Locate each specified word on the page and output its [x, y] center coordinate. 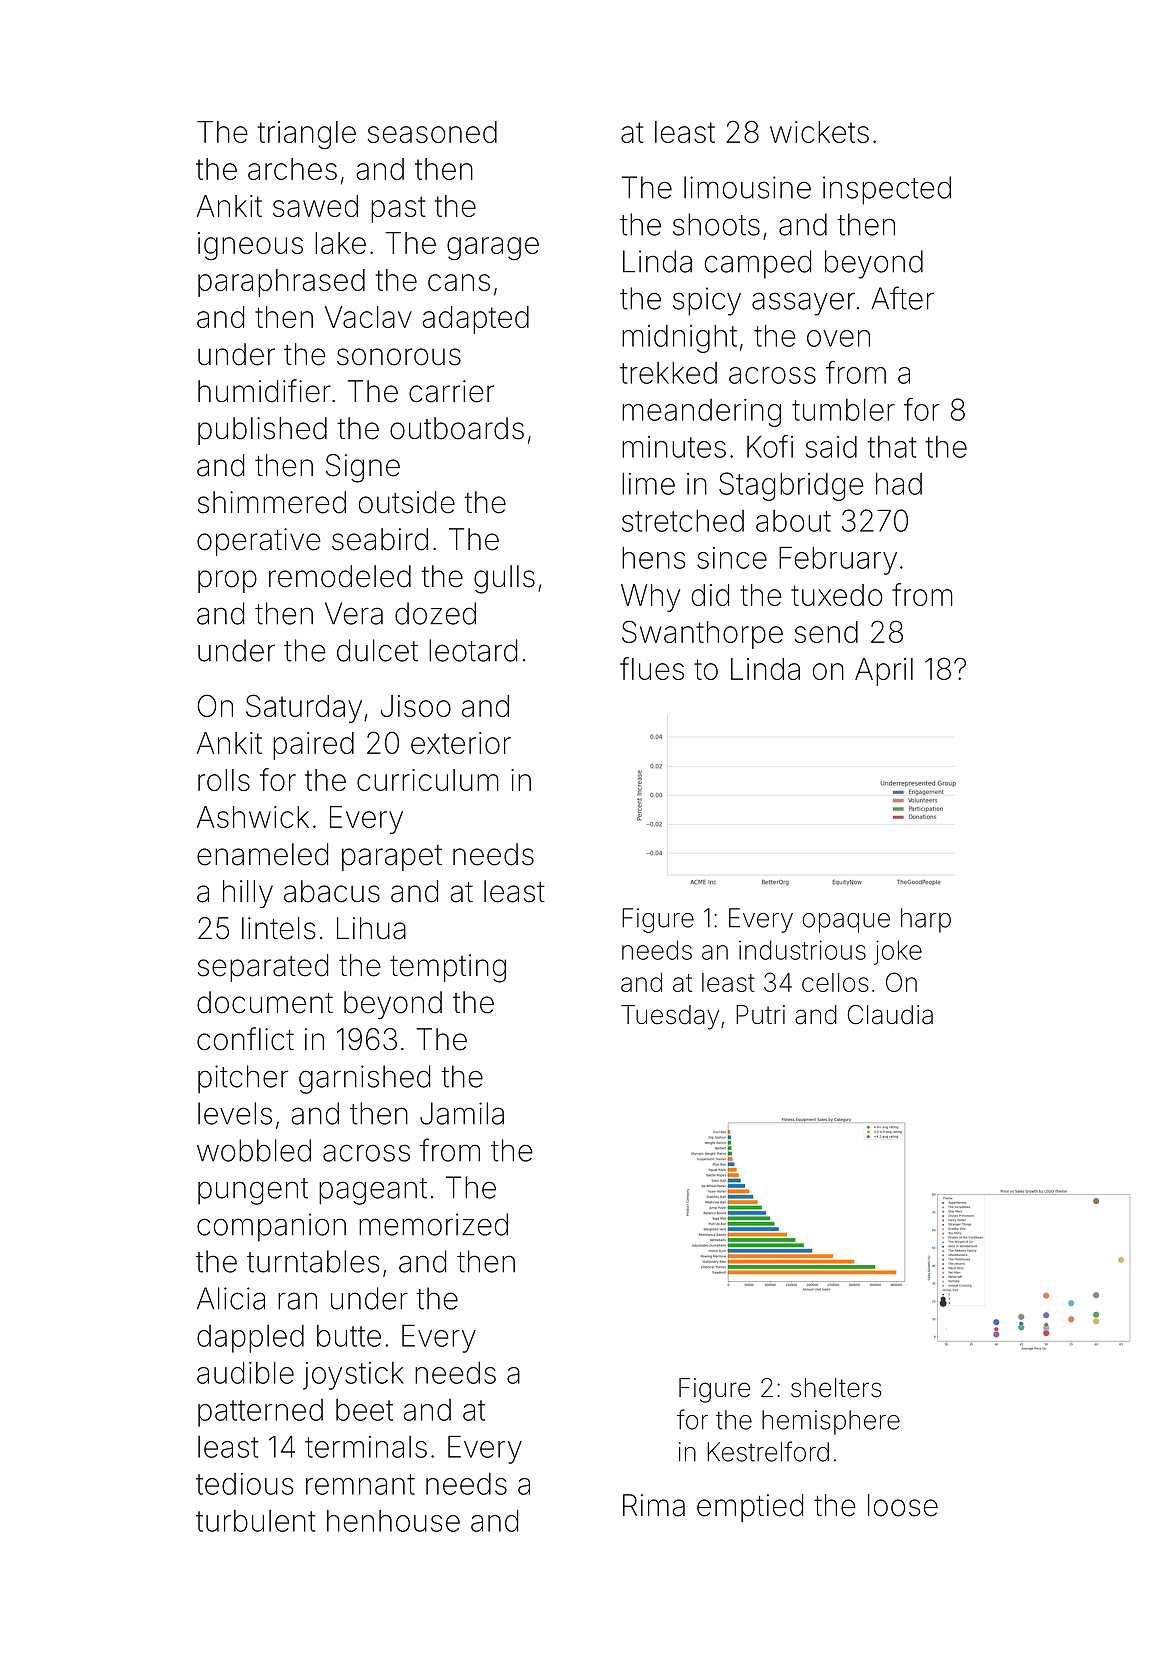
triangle [307, 135]
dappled [250, 1339]
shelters [836, 1388]
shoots [716, 224]
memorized [433, 1224]
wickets [819, 132]
